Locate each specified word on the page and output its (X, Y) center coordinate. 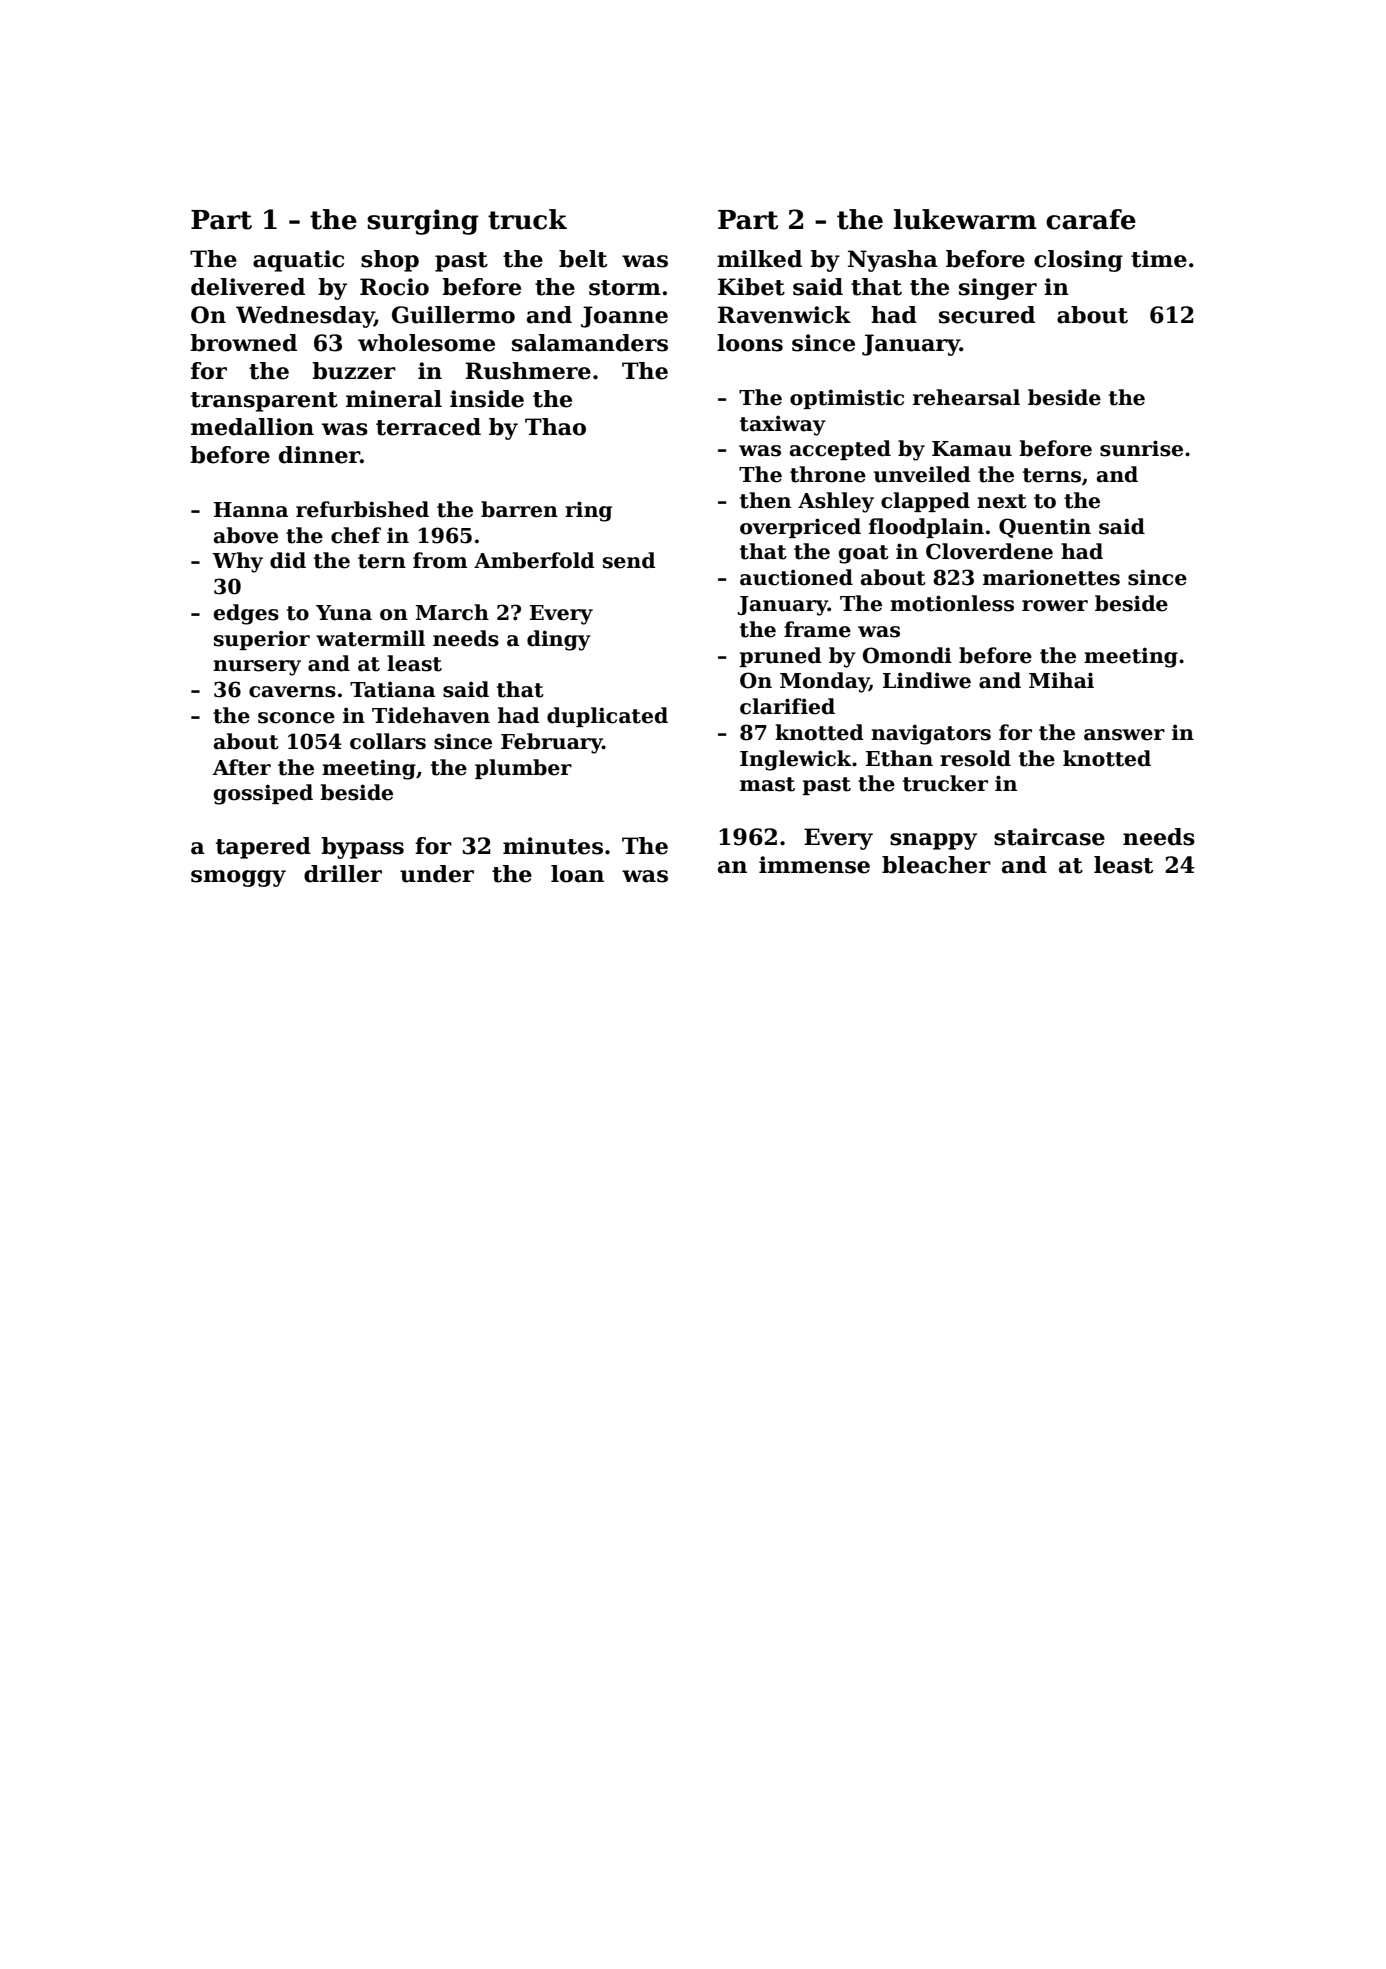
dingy (559, 640)
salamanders (590, 343)
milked (759, 259)
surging (423, 222)
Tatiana (392, 689)
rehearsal (966, 397)
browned (243, 343)
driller (343, 874)
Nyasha (893, 261)
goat (864, 554)
